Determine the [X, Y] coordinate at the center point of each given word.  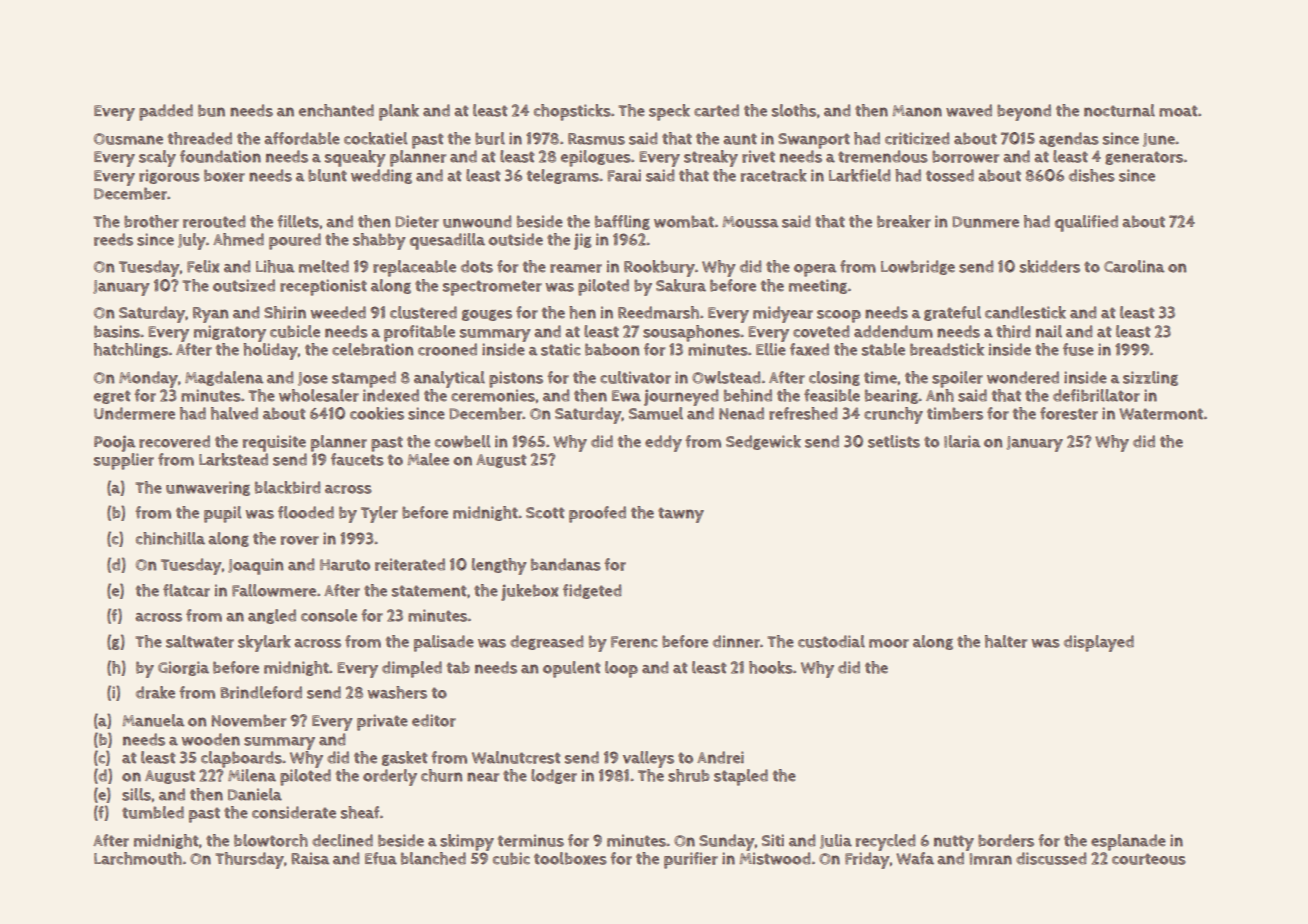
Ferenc [634, 642]
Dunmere [985, 222]
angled [272, 616]
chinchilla [170, 538]
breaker [904, 221]
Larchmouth [138, 858]
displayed [1099, 643]
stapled [741, 777]
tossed [950, 175]
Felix [203, 266]
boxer [224, 175]
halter [1006, 641]
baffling [622, 222]
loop [621, 669]
